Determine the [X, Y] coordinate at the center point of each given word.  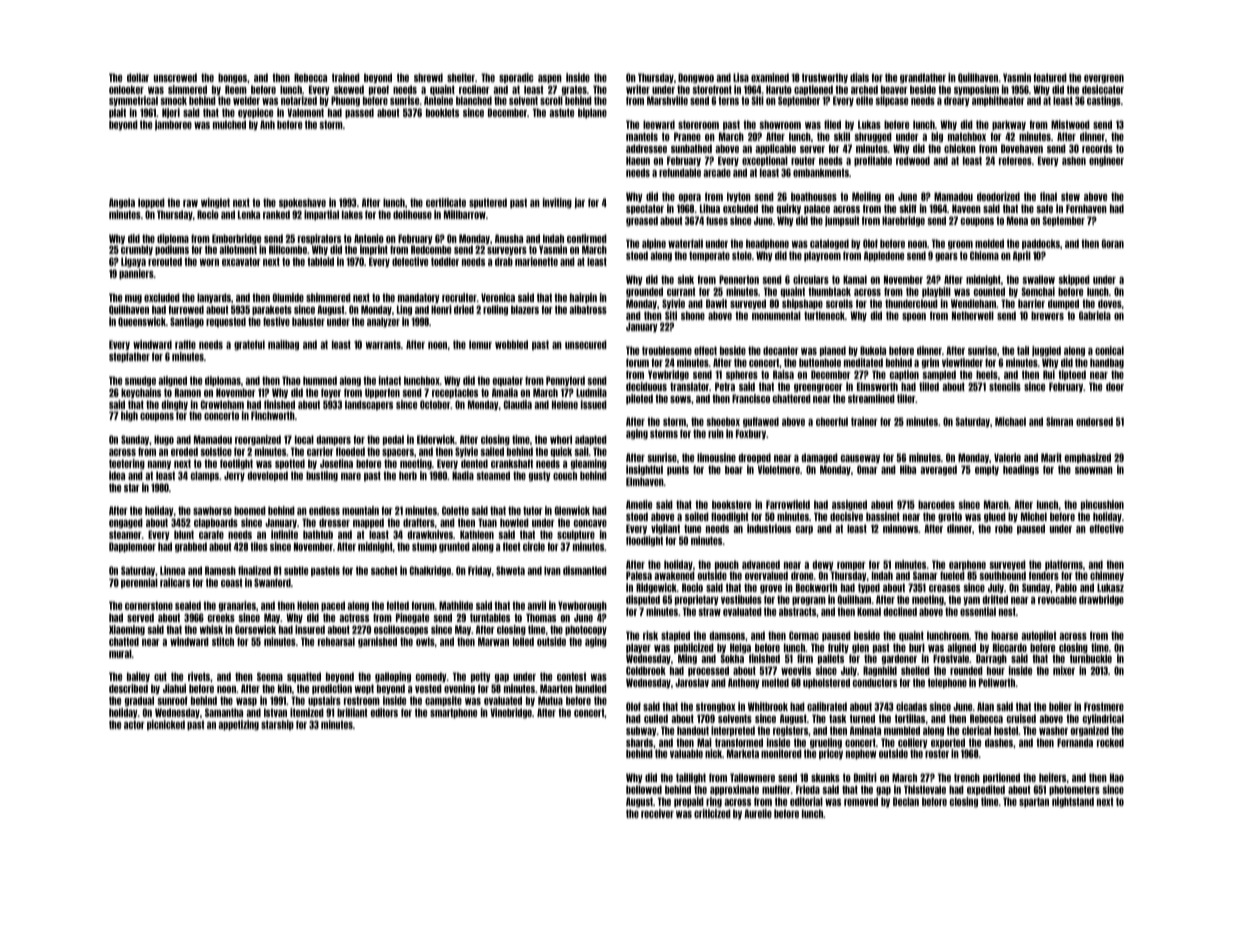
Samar [925, 575]
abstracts [797, 611]
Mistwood [1070, 124]
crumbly [137, 250]
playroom [822, 256]
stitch [223, 641]
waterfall [685, 243]
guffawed [761, 422]
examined [770, 77]
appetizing [239, 725]
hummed [320, 380]
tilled [929, 386]
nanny [159, 465]
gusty [540, 476]
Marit [1051, 457]
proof [379, 90]
